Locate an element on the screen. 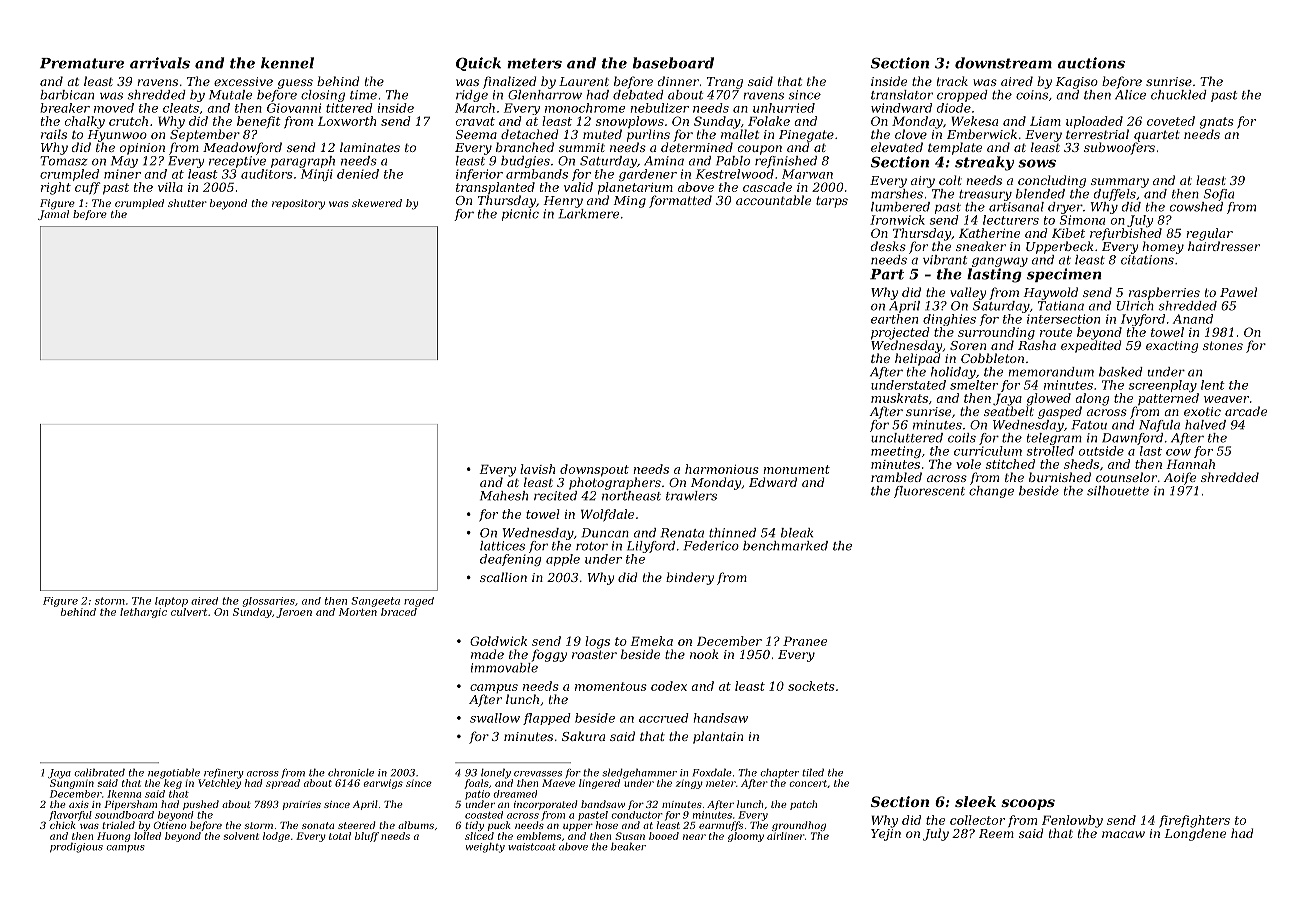  thinned is located at coordinates (732, 533).
